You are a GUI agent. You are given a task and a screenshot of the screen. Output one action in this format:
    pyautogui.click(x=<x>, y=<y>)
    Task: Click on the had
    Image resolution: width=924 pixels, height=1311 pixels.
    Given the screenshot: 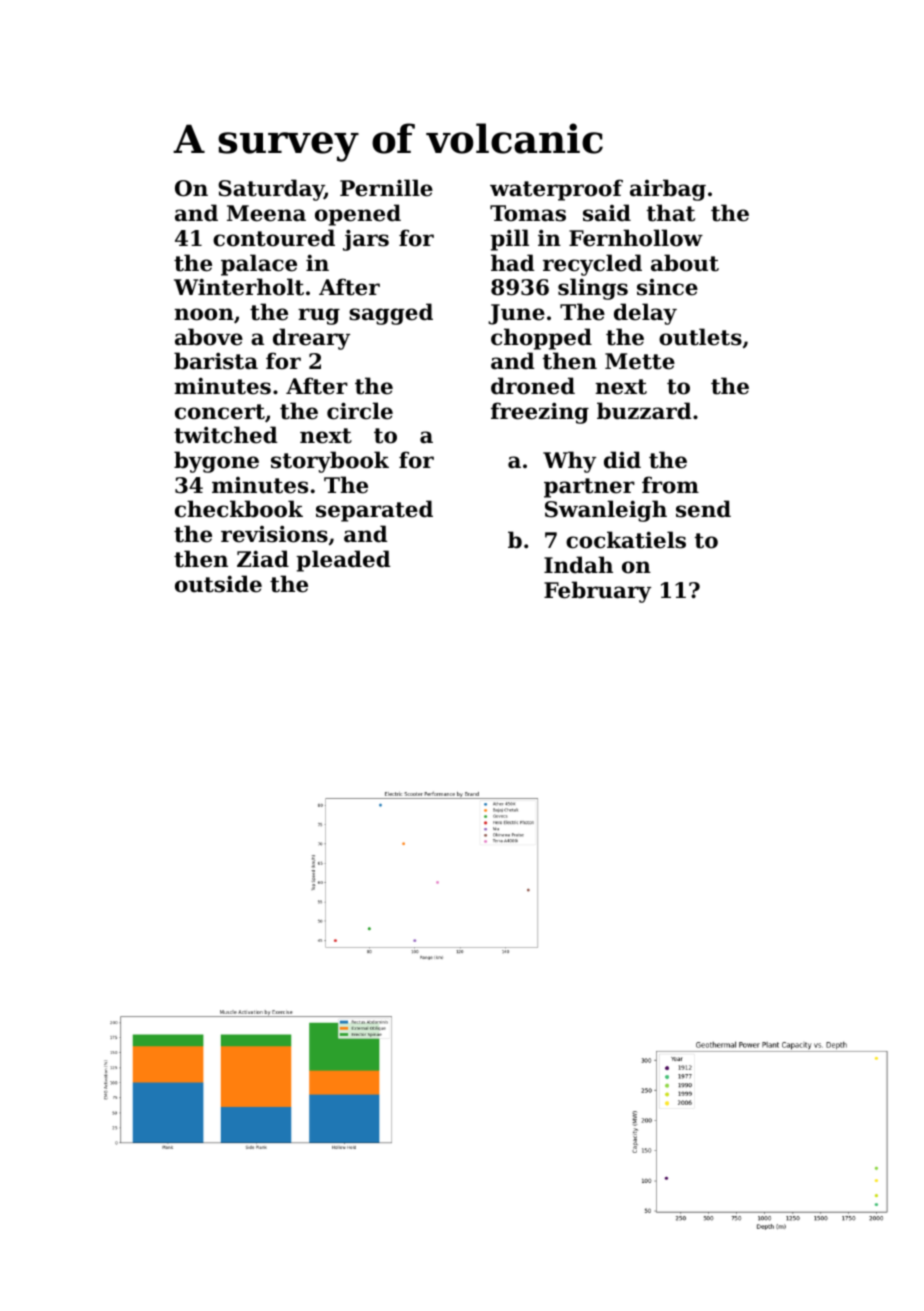 What is the action you would take?
    pyautogui.click(x=513, y=263)
